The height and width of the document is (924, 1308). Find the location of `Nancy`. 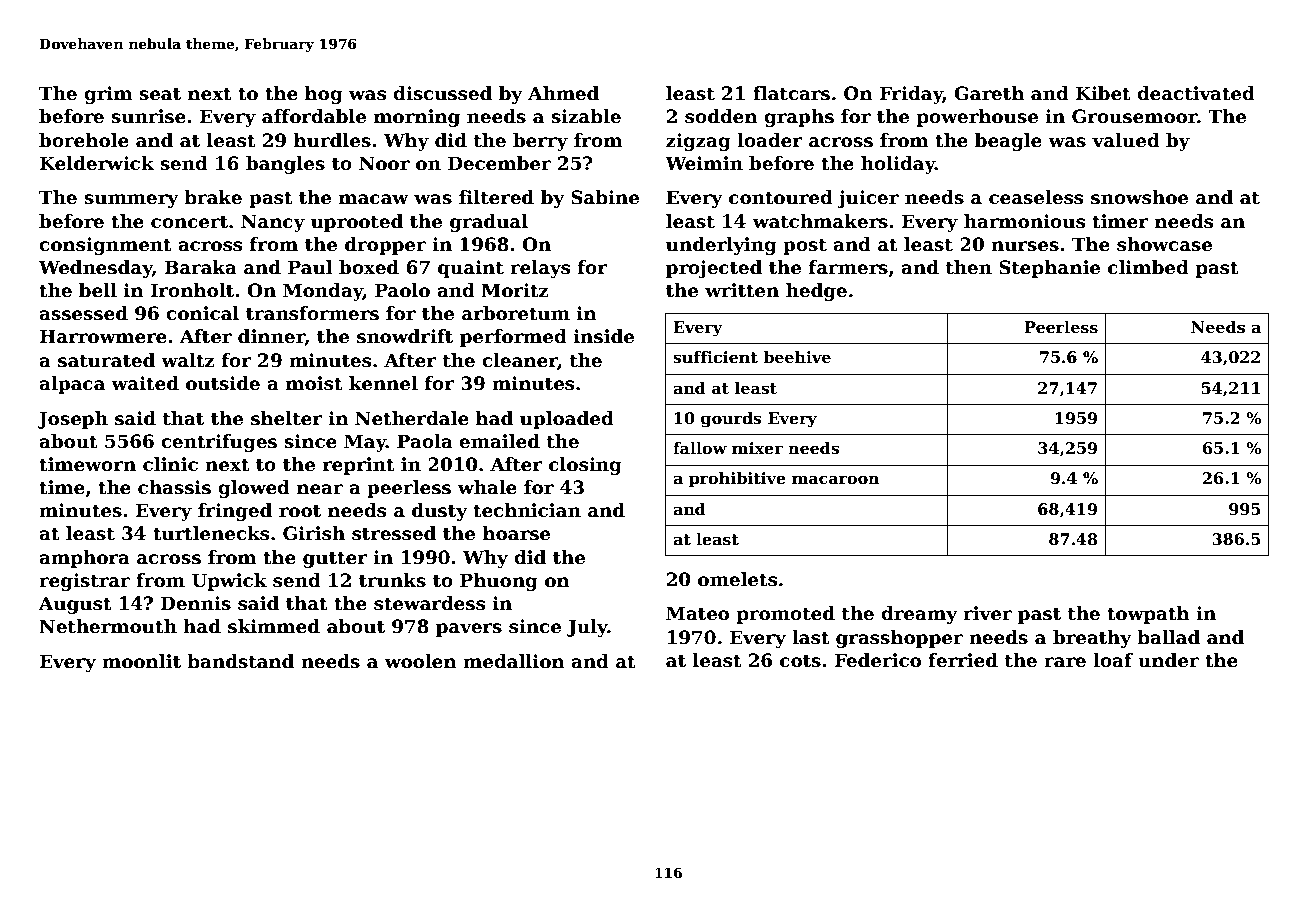

Nancy is located at coordinates (273, 223).
